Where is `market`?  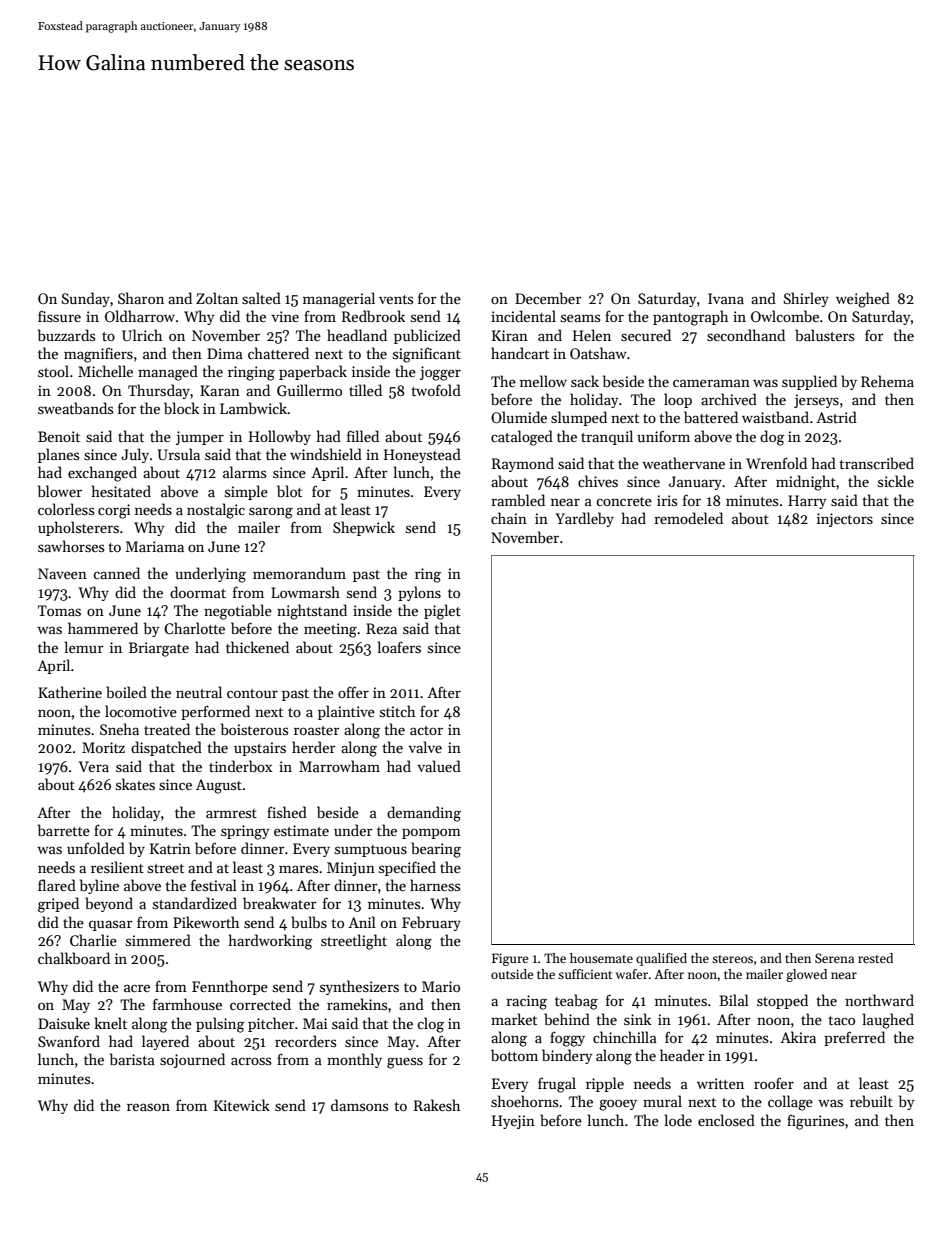 market is located at coordinates (514, 1019).
